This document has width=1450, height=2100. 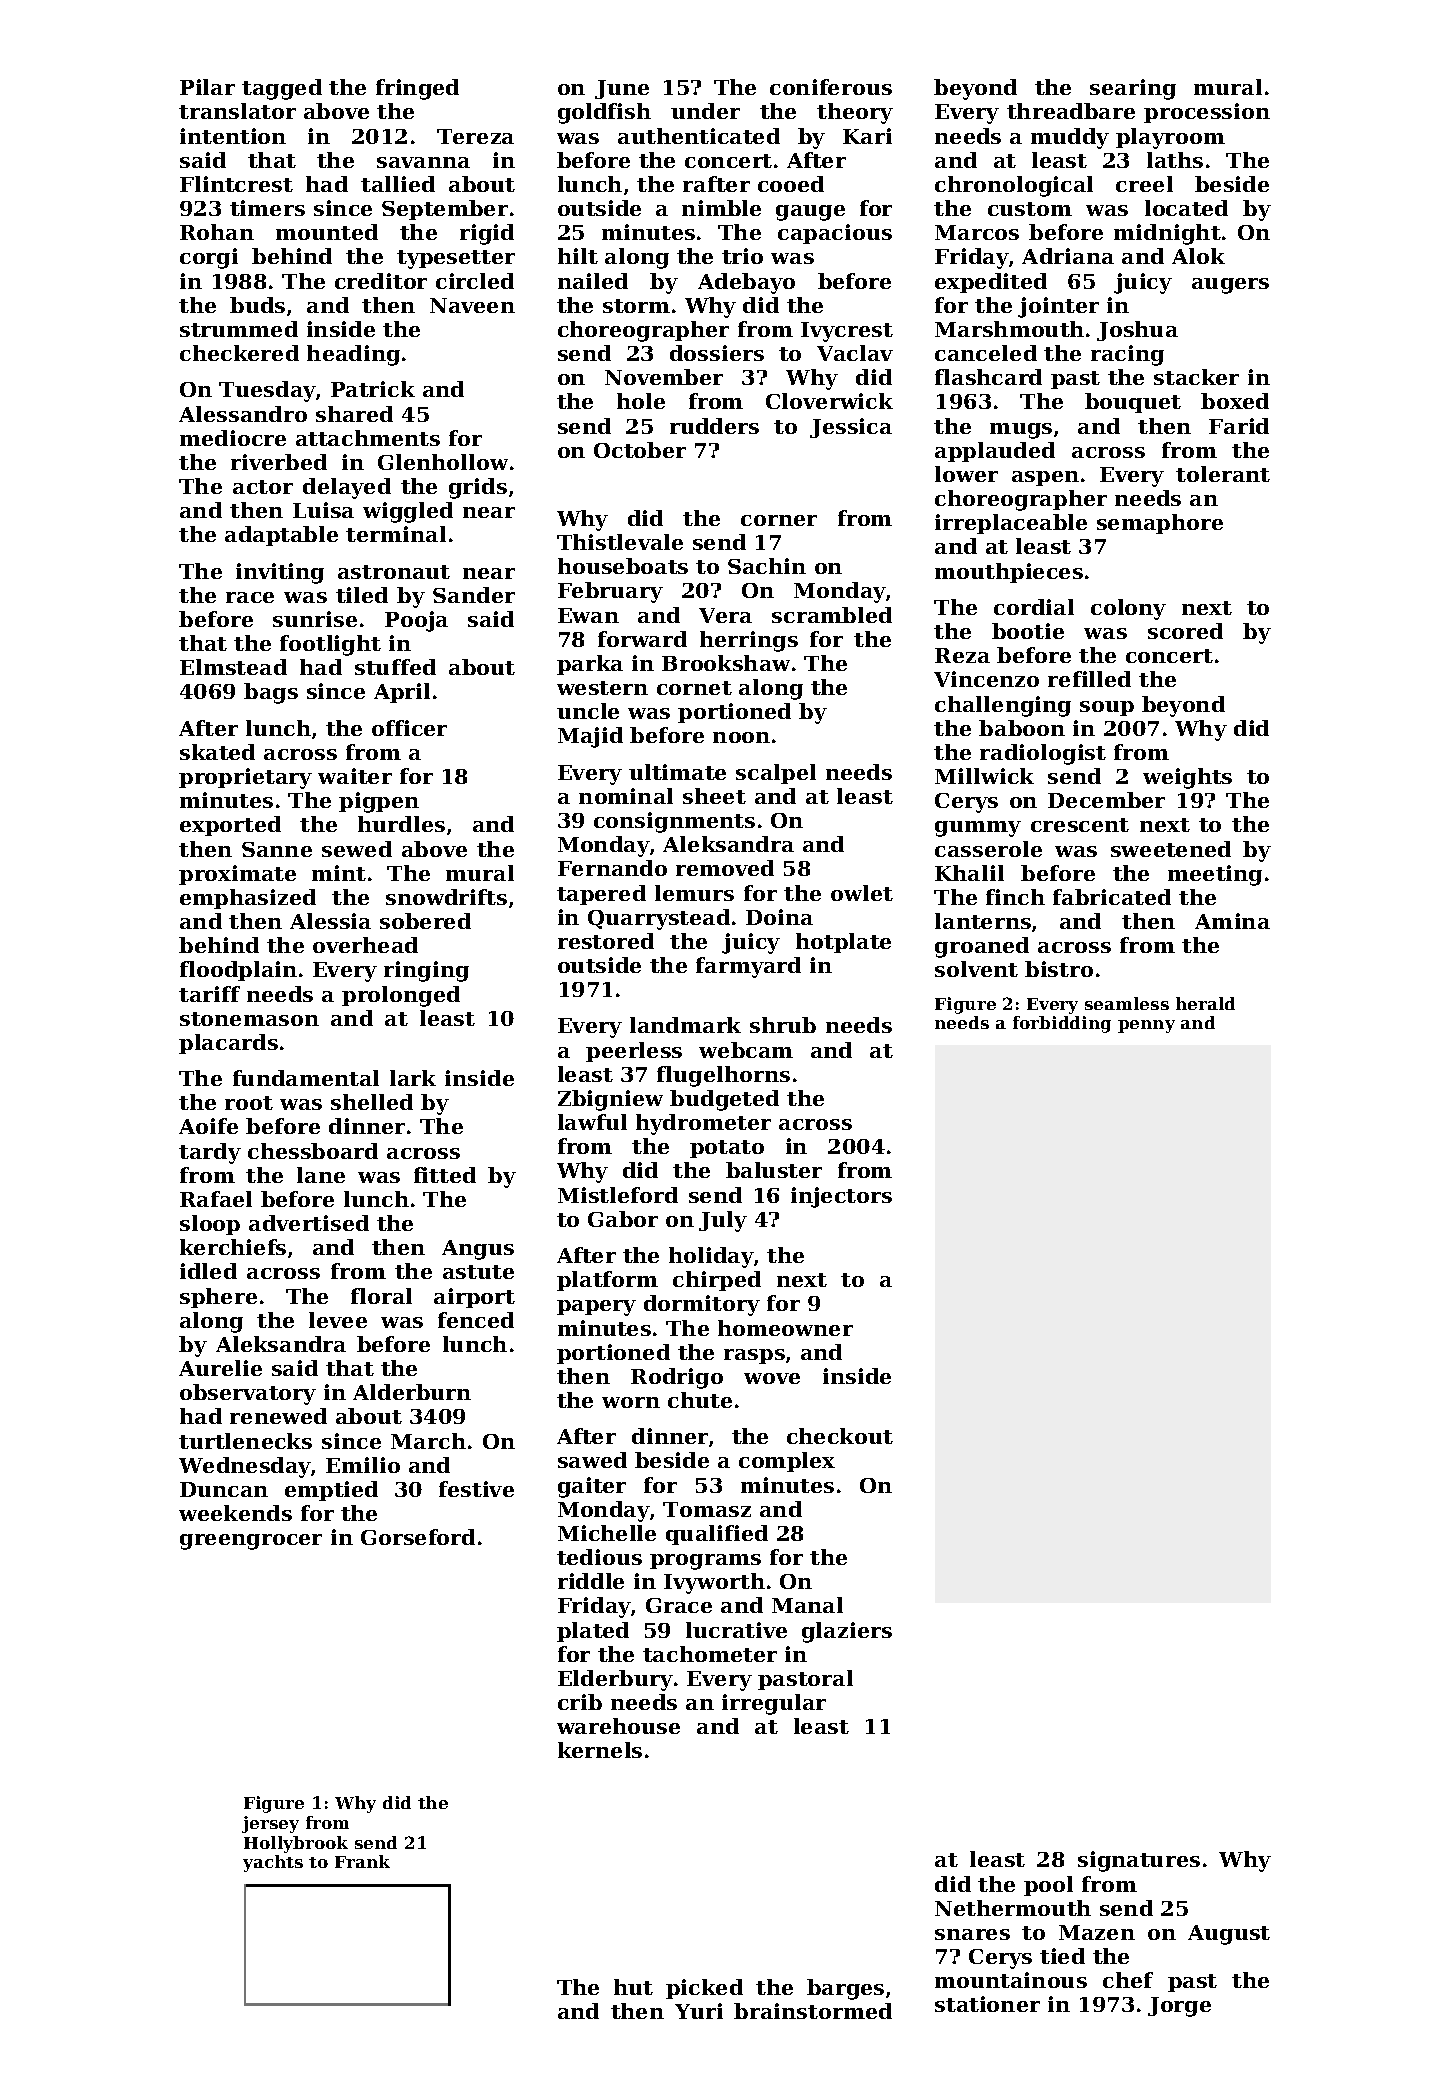 What do you see at coordinates (847, 1632) in the document?
I see `glaziers` at bounding box center [847, 1632].
